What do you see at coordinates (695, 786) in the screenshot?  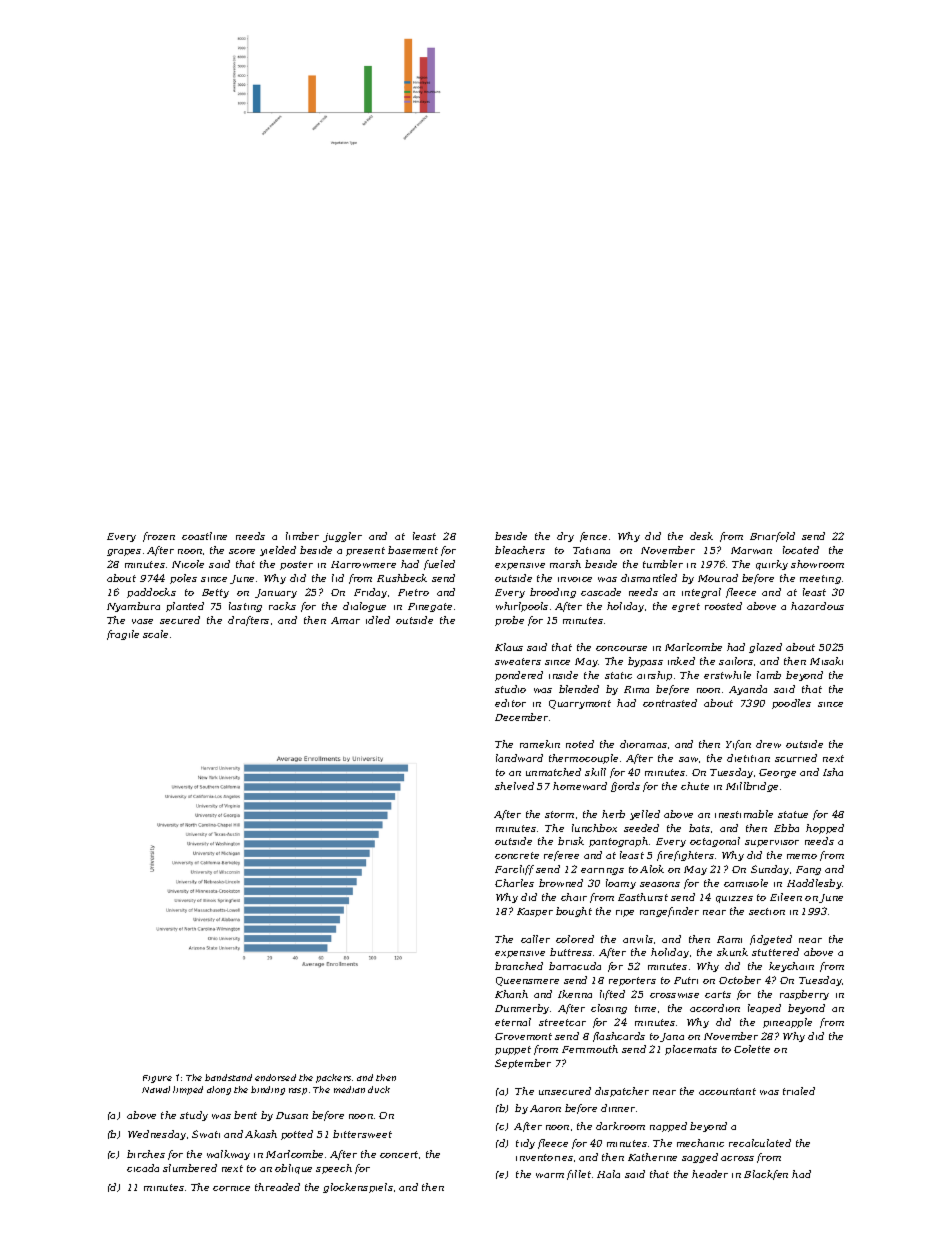 I see `chute` at bounding box center [695, 786].
